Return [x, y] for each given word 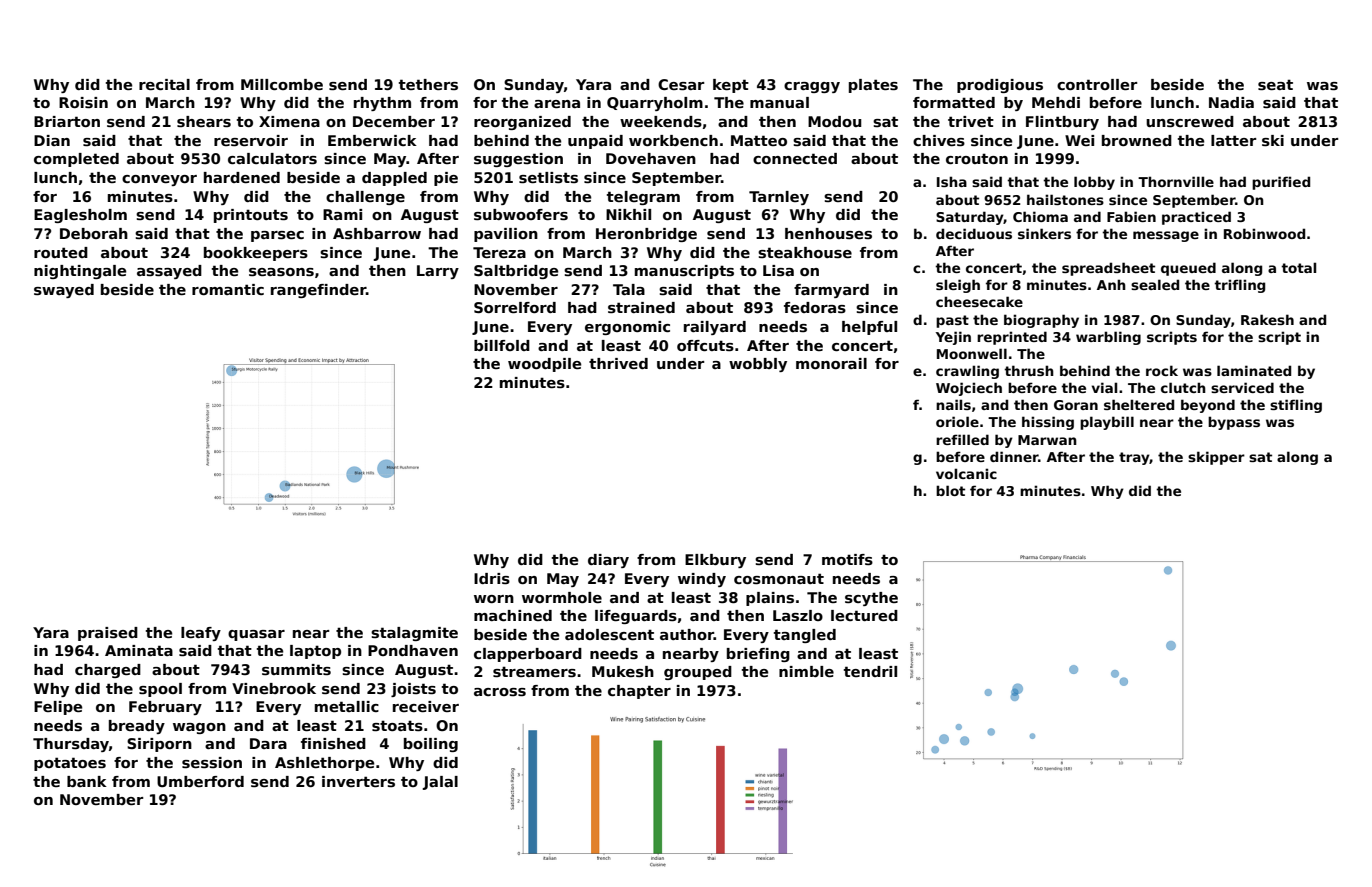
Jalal [440, 783]
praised [108, 634]
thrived [618, 363]
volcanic [966, 473]
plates [873, 86]
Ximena [289, 121]
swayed [64, 291]
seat [1275, 84]
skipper [1216, 458]
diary [608, 561]
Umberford [200, 781]
